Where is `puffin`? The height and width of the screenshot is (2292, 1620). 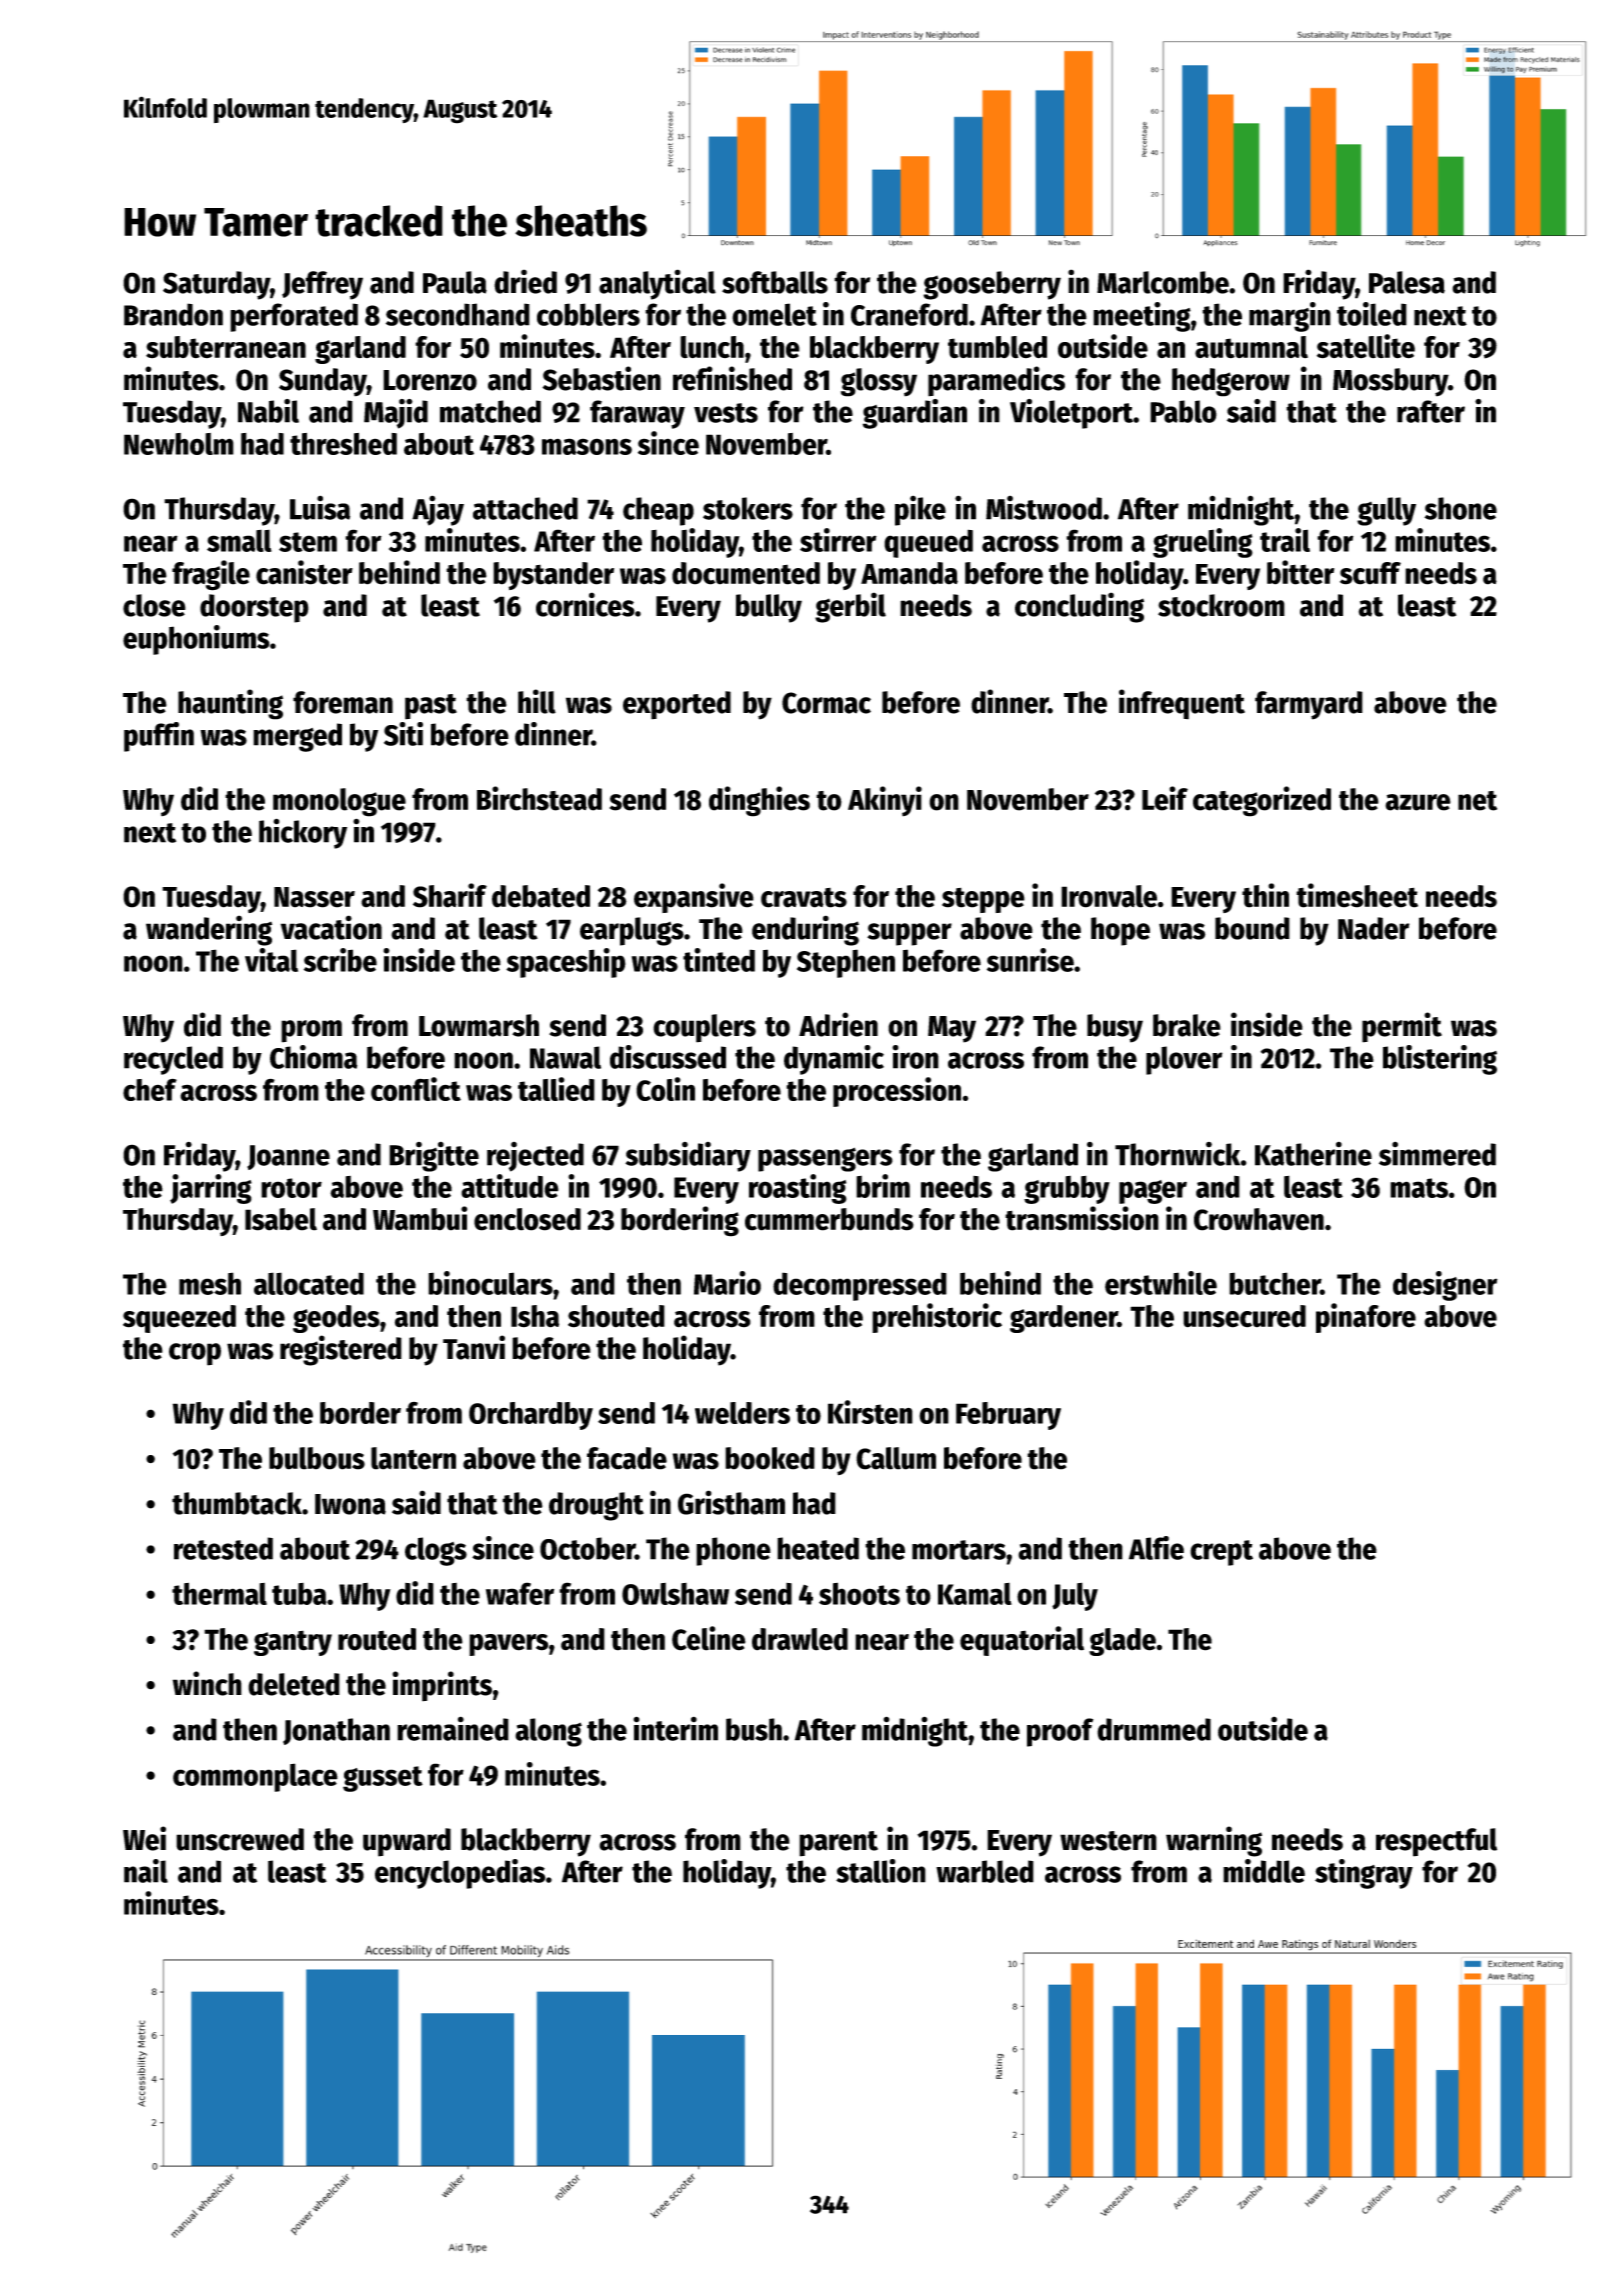
puffin is located at coordinates (159, 737).
